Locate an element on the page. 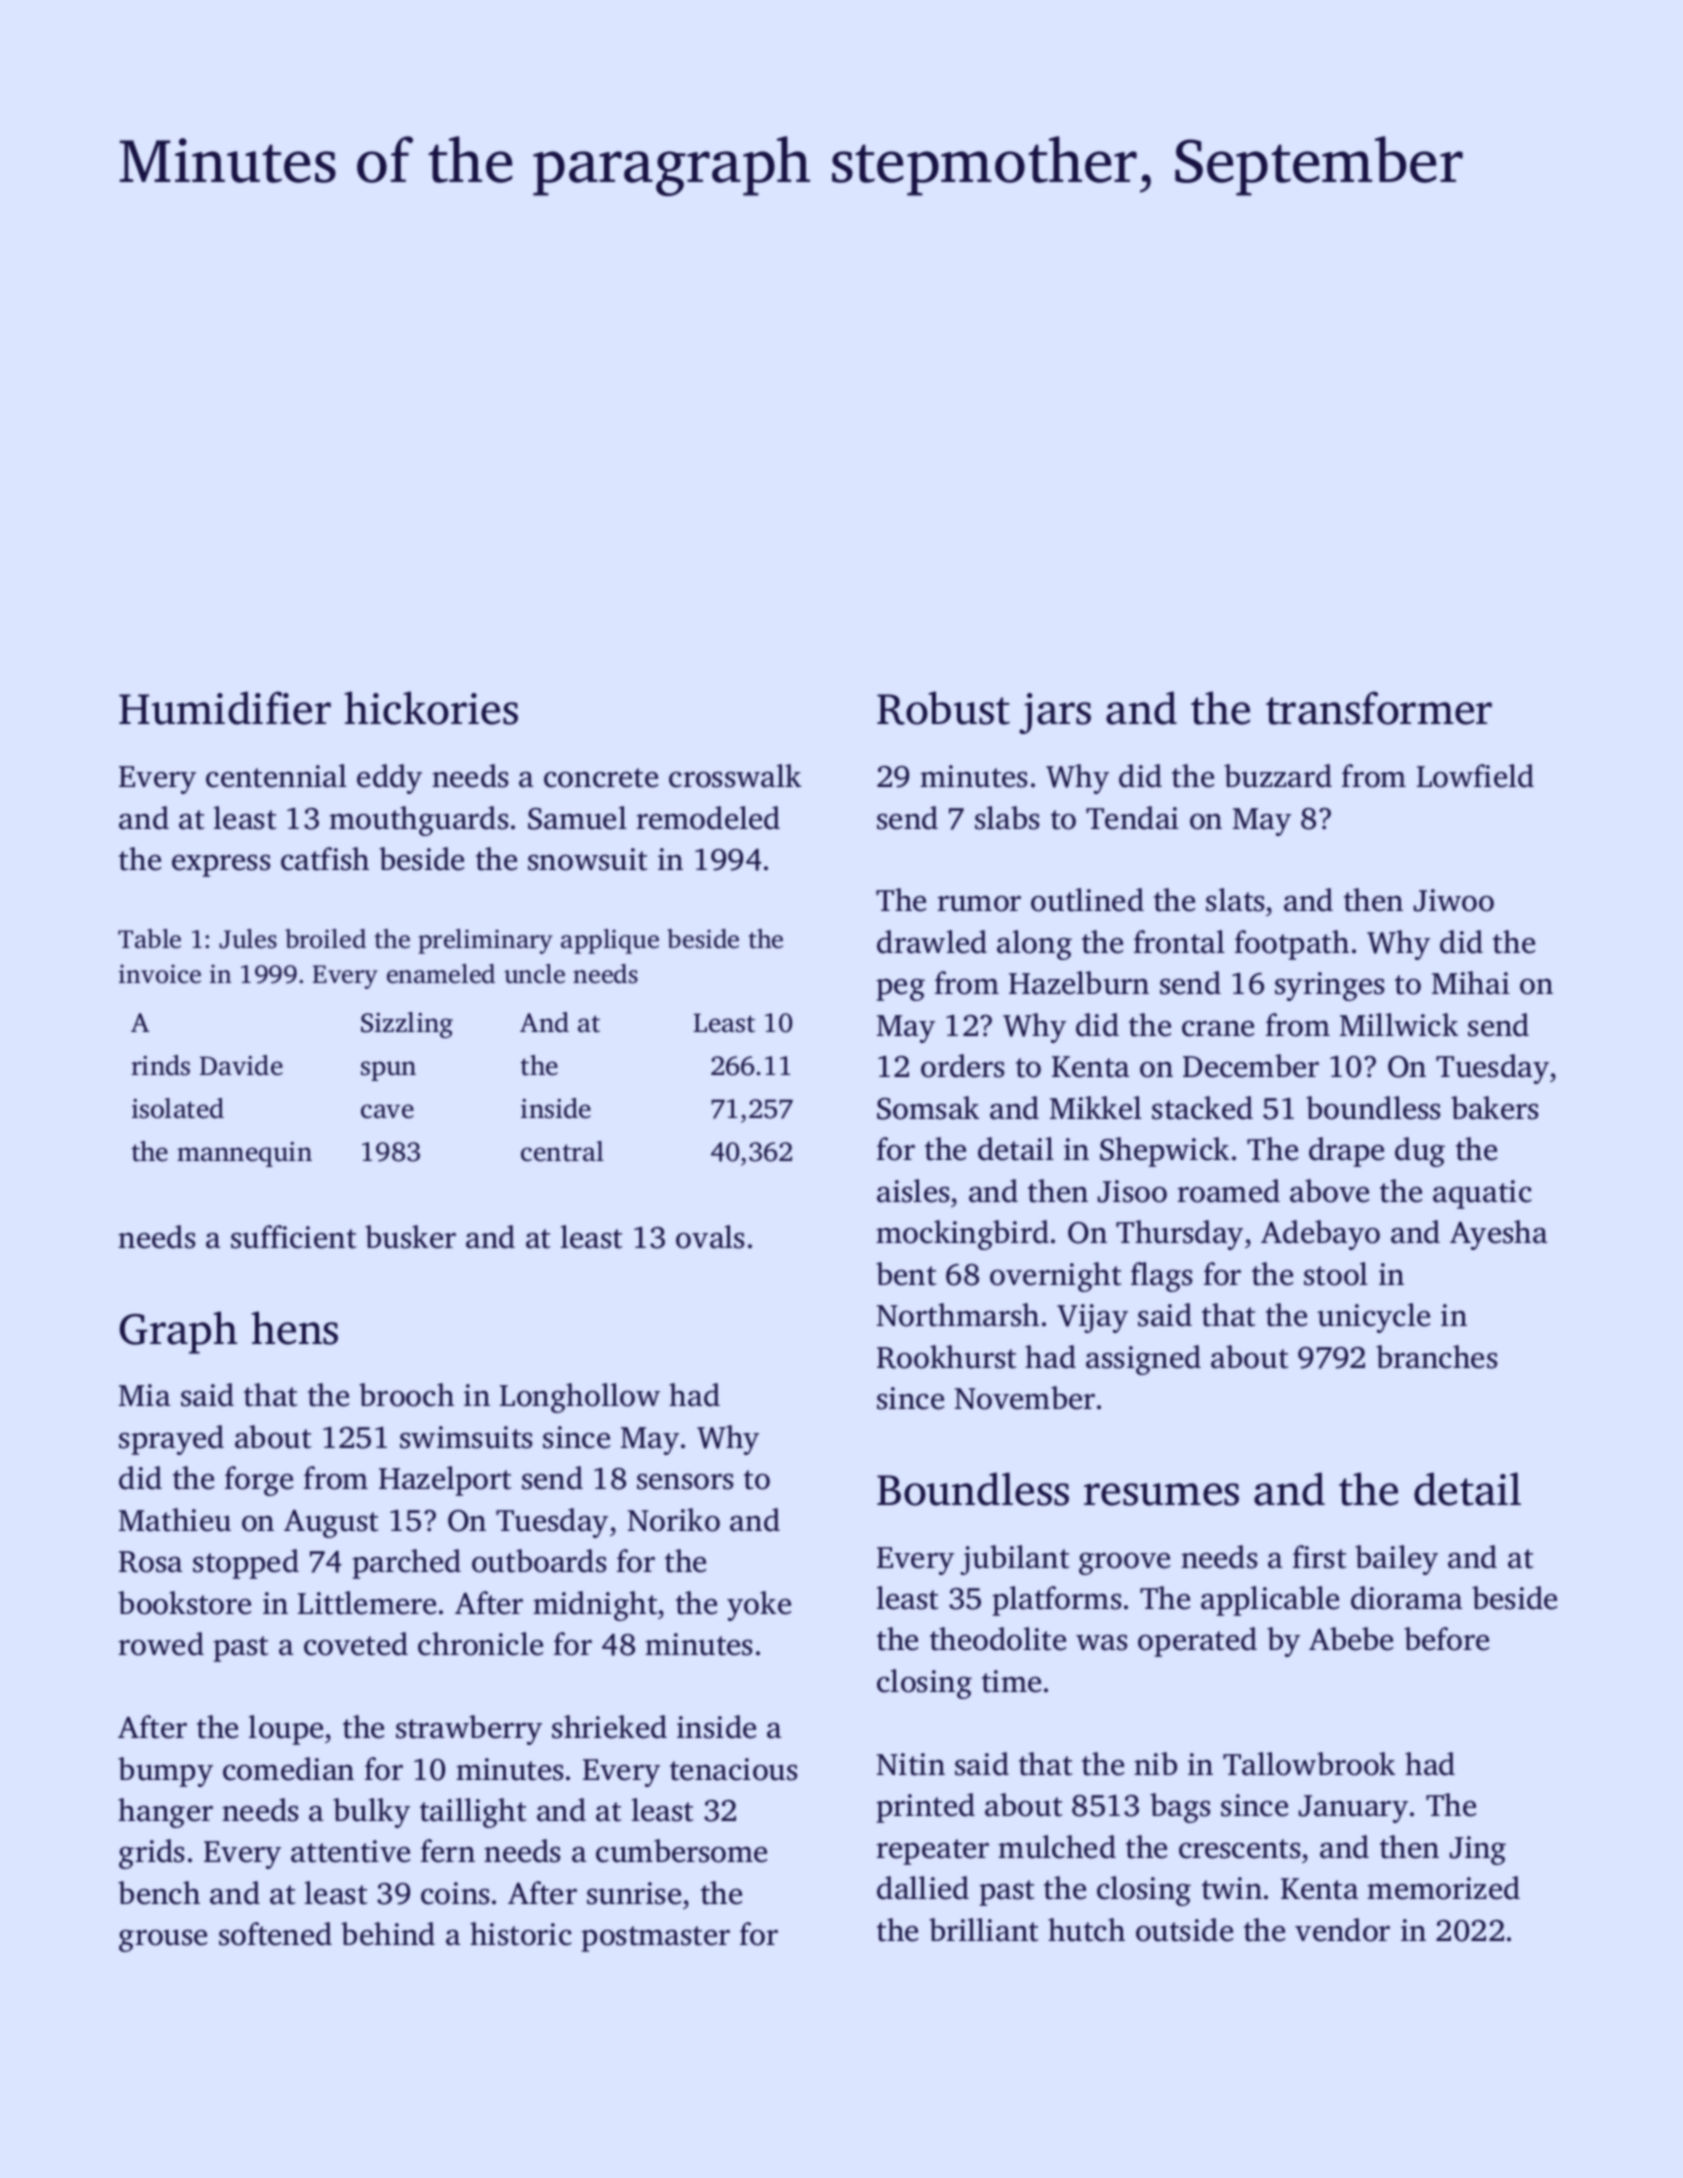  Robust is located at coordinates (943, 708).
